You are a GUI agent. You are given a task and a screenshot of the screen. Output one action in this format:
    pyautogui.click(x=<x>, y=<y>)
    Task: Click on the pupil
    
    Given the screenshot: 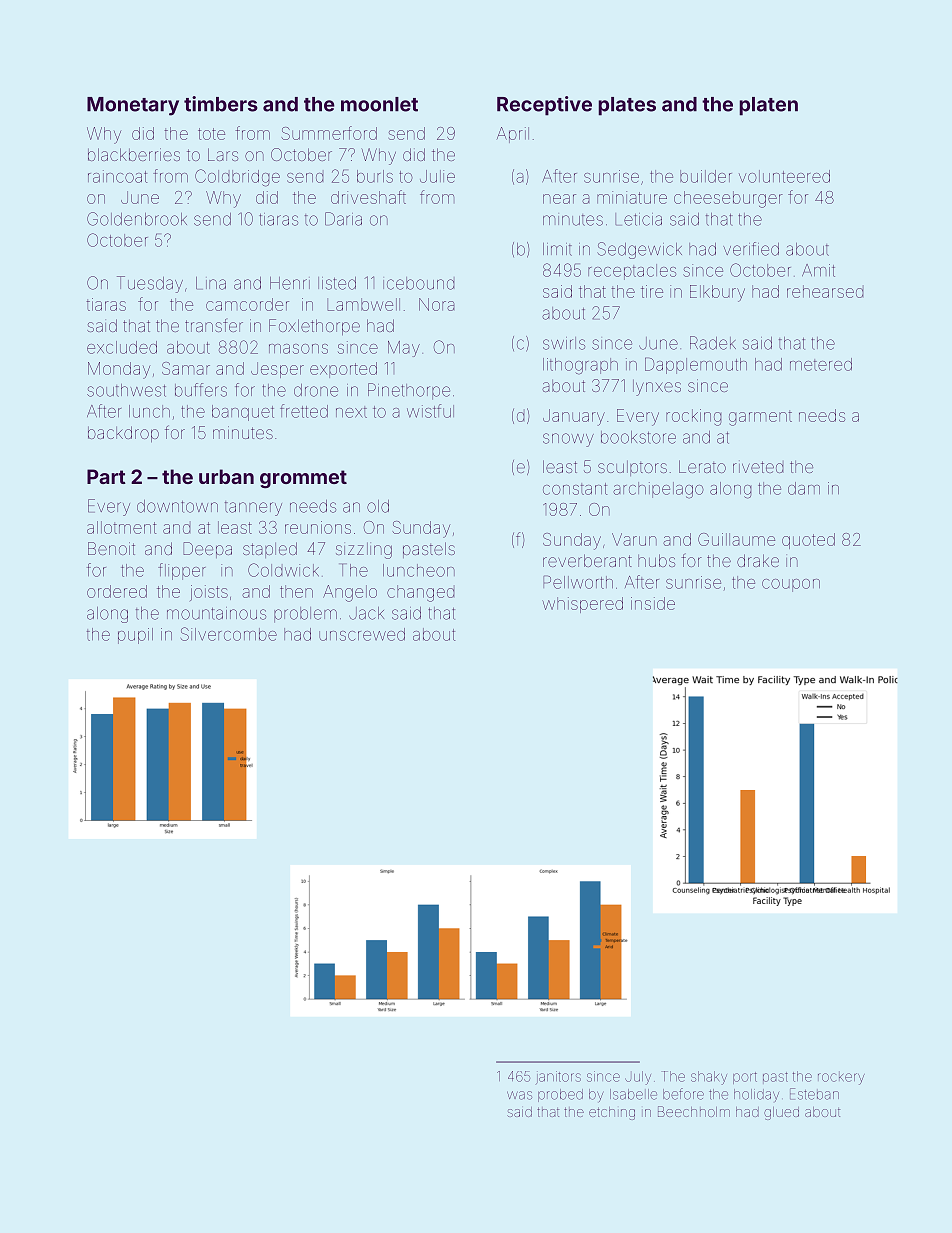 What is the action you would take?
    pyautogui.click(x=135, y=636)
